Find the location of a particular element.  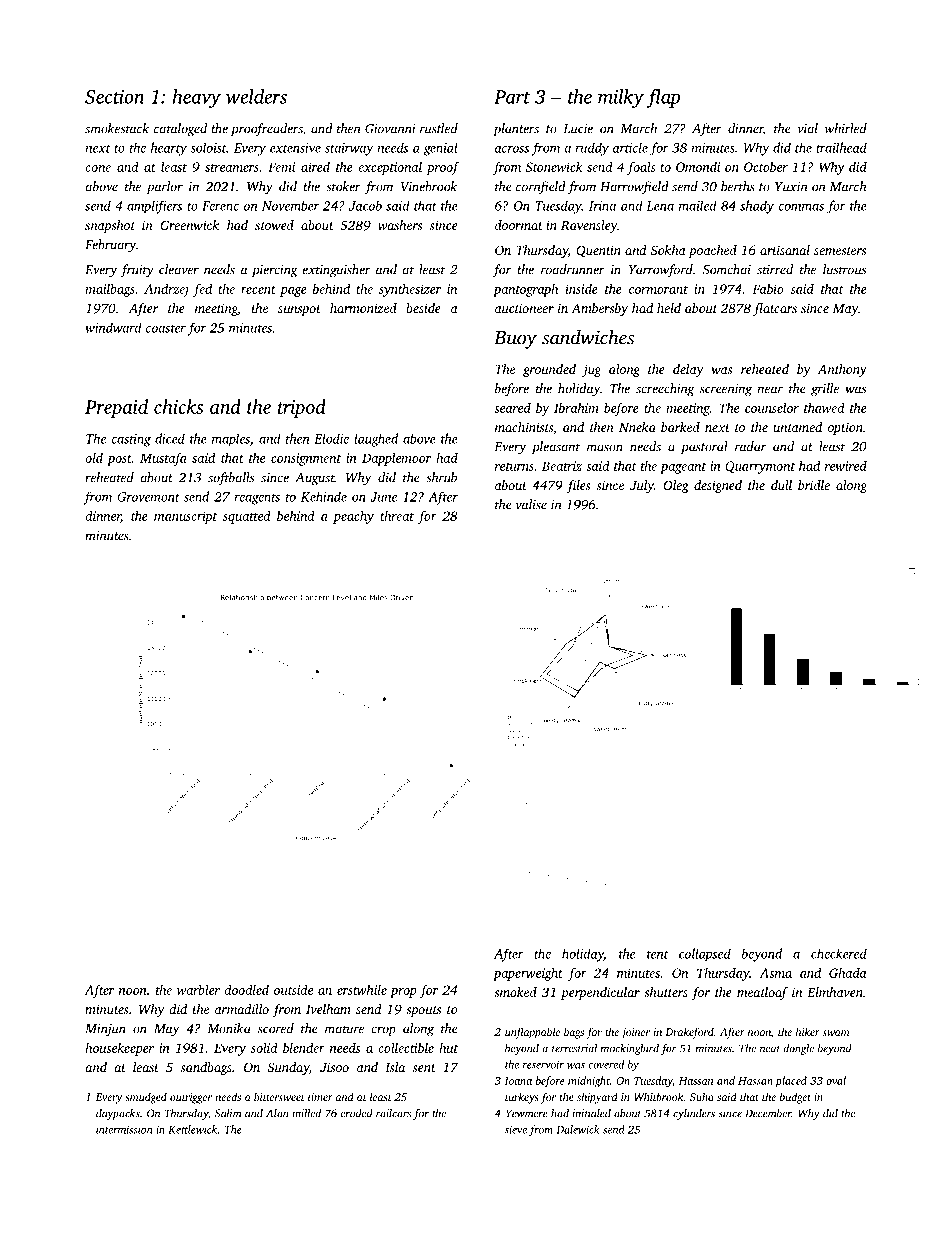

paperweight is located at coordinates (528, 974).
